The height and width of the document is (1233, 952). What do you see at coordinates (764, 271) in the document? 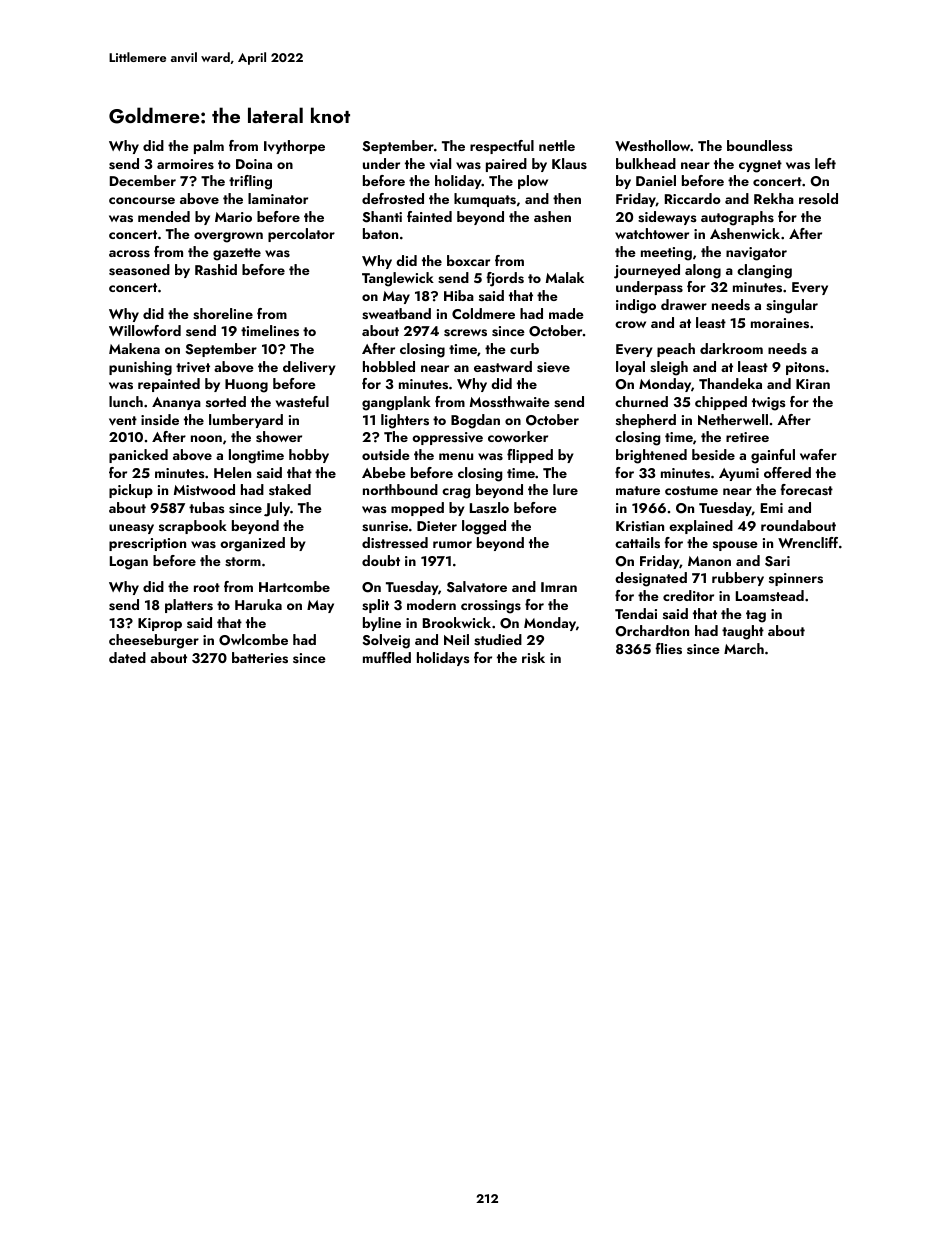
I see `clanging` at bounding box center [764, 271].
